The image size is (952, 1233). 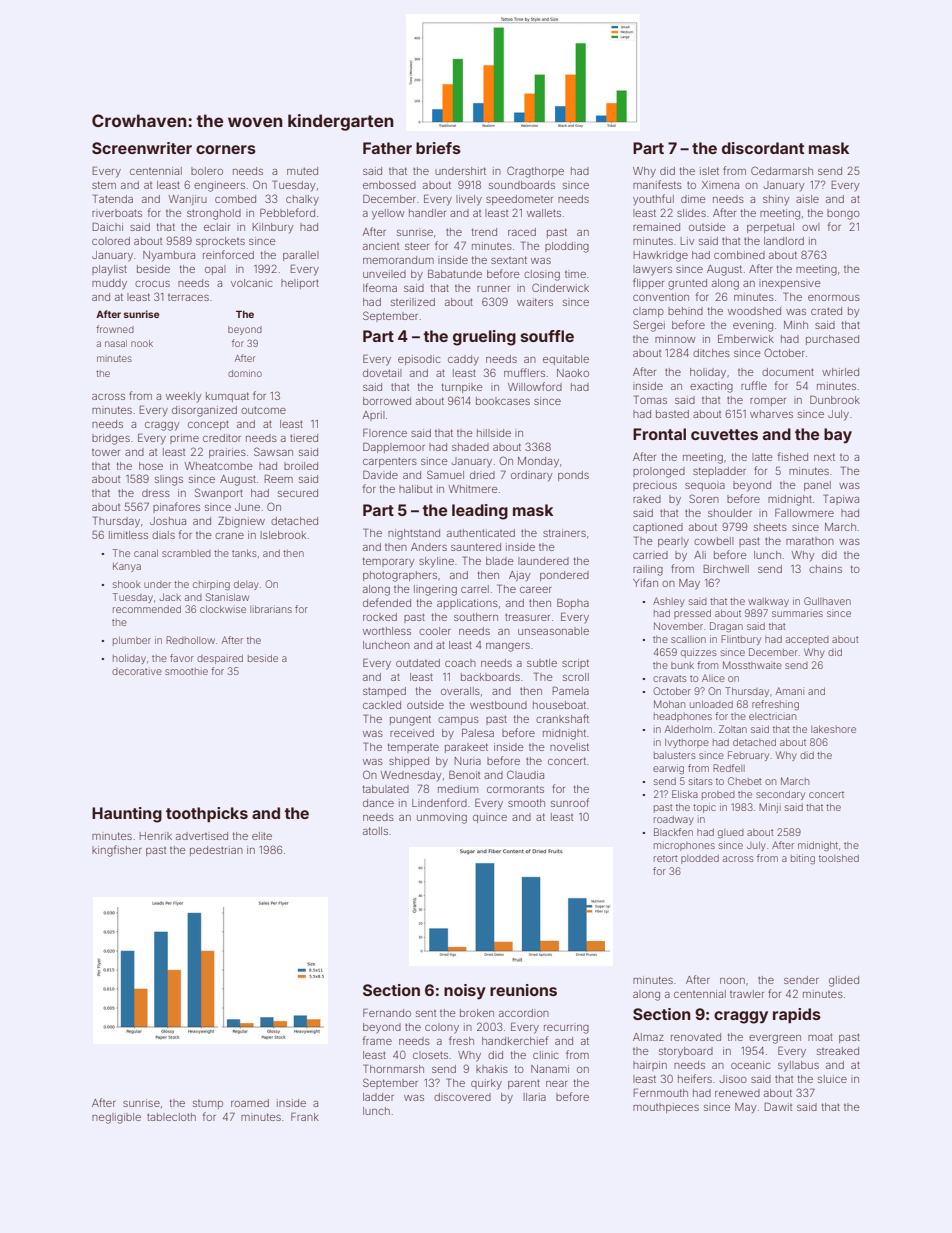 What do you see at coordinates (387, 1012) in the screenshot?
I see `Fernando` at bounding box center [387, 1012].
